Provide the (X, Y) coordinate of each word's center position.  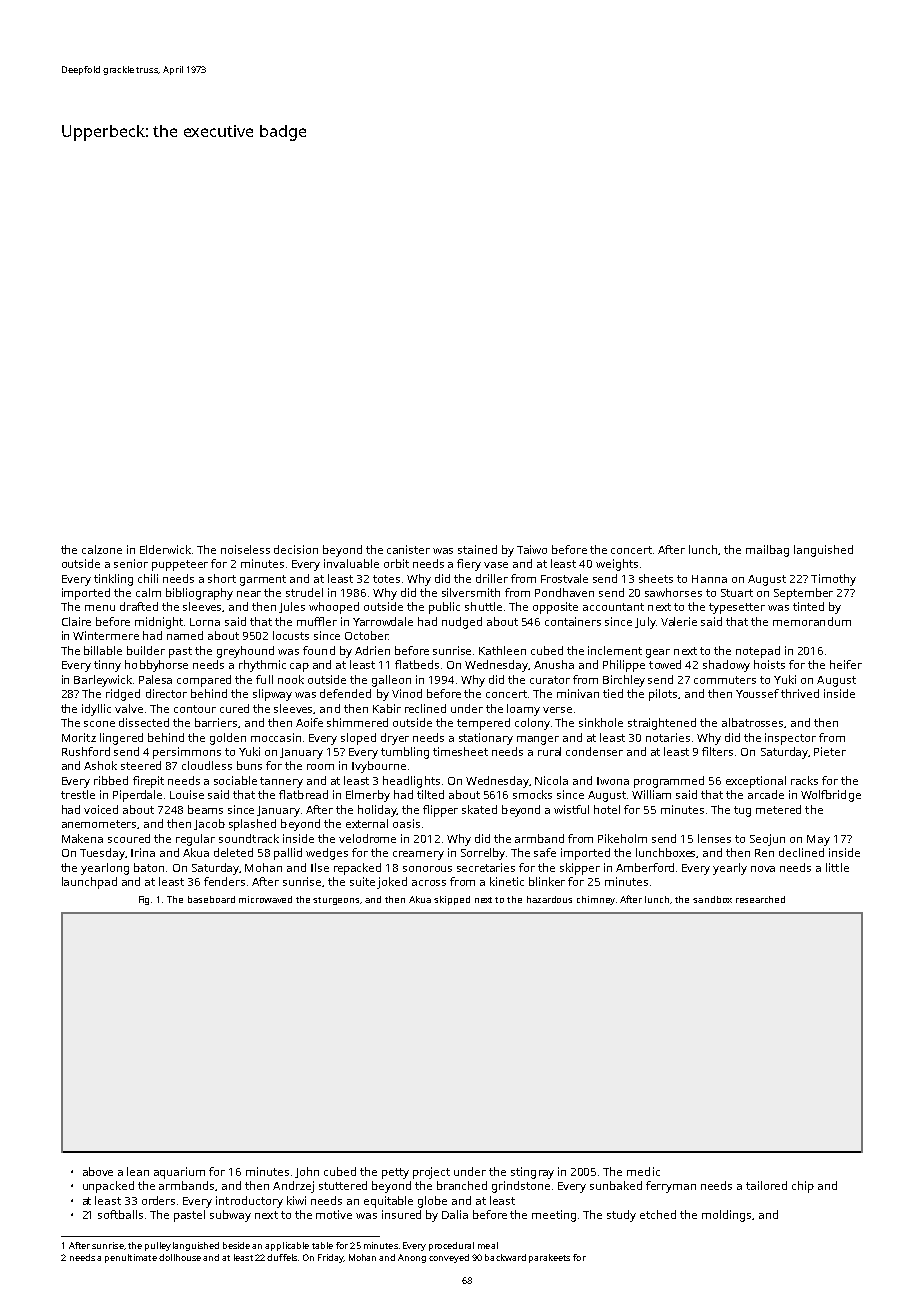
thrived (800, 693)
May (818, 840)
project (431, 1173)
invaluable (351, 563)
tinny (107, 666)
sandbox (712, 899)
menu (100, 608)
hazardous (549, 899)
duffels (282, 1257)
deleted (233, 852)
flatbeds (417, 664)
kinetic (507, 881)
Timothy (833, 580)
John (307, 1172)
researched (760, 899)
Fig (144, 900)
